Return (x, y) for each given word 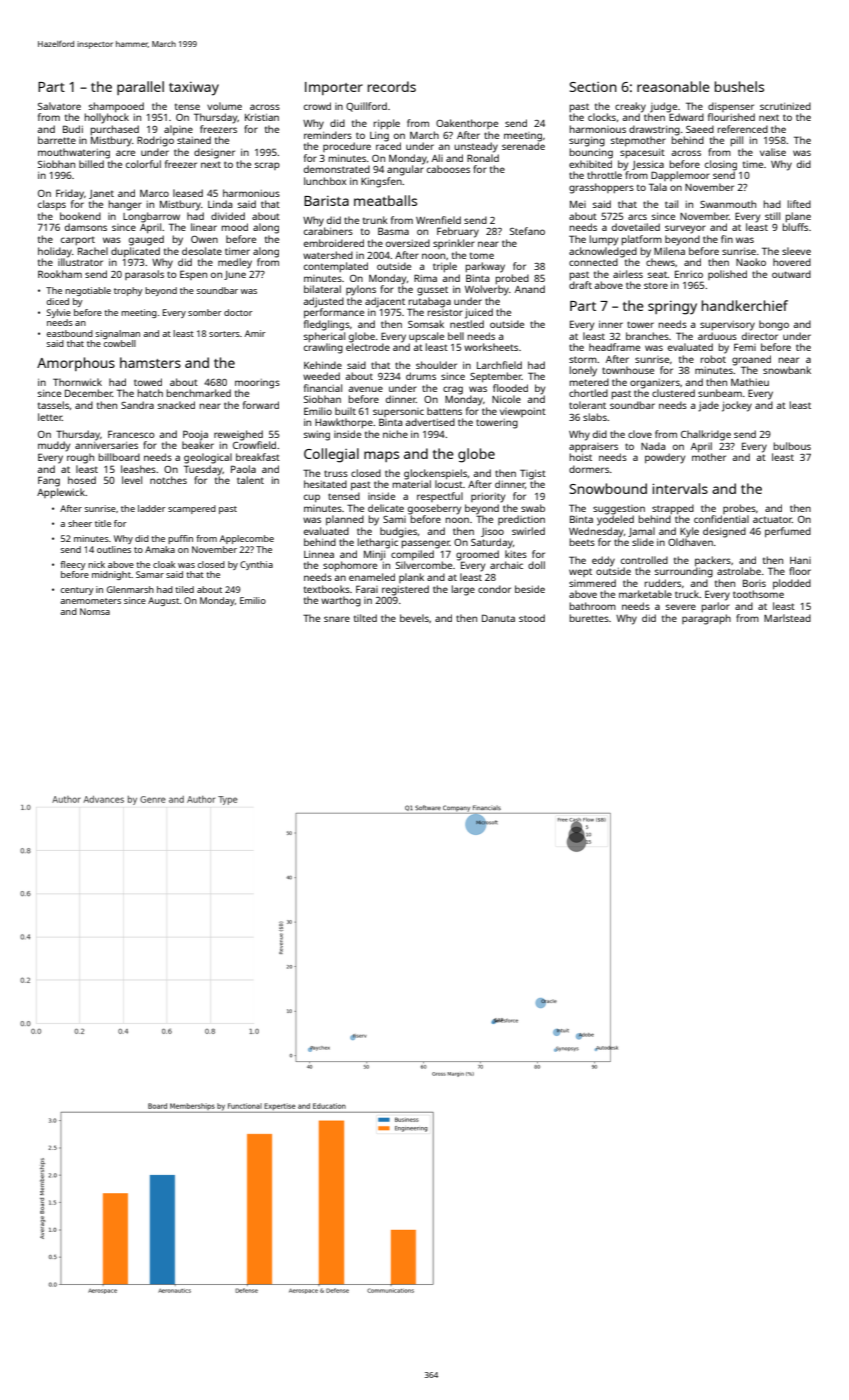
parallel (140, 88)
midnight (111, 575)
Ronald (483, 158)
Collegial (331, 455)
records (392, 86)
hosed (82, 480)
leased (188, 193)
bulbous (792, 446)
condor (494, 589)
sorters (224, 334)
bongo (774, 325)
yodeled (615, 520)
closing (721, 165)
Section (593, 87)
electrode (368, 347)
